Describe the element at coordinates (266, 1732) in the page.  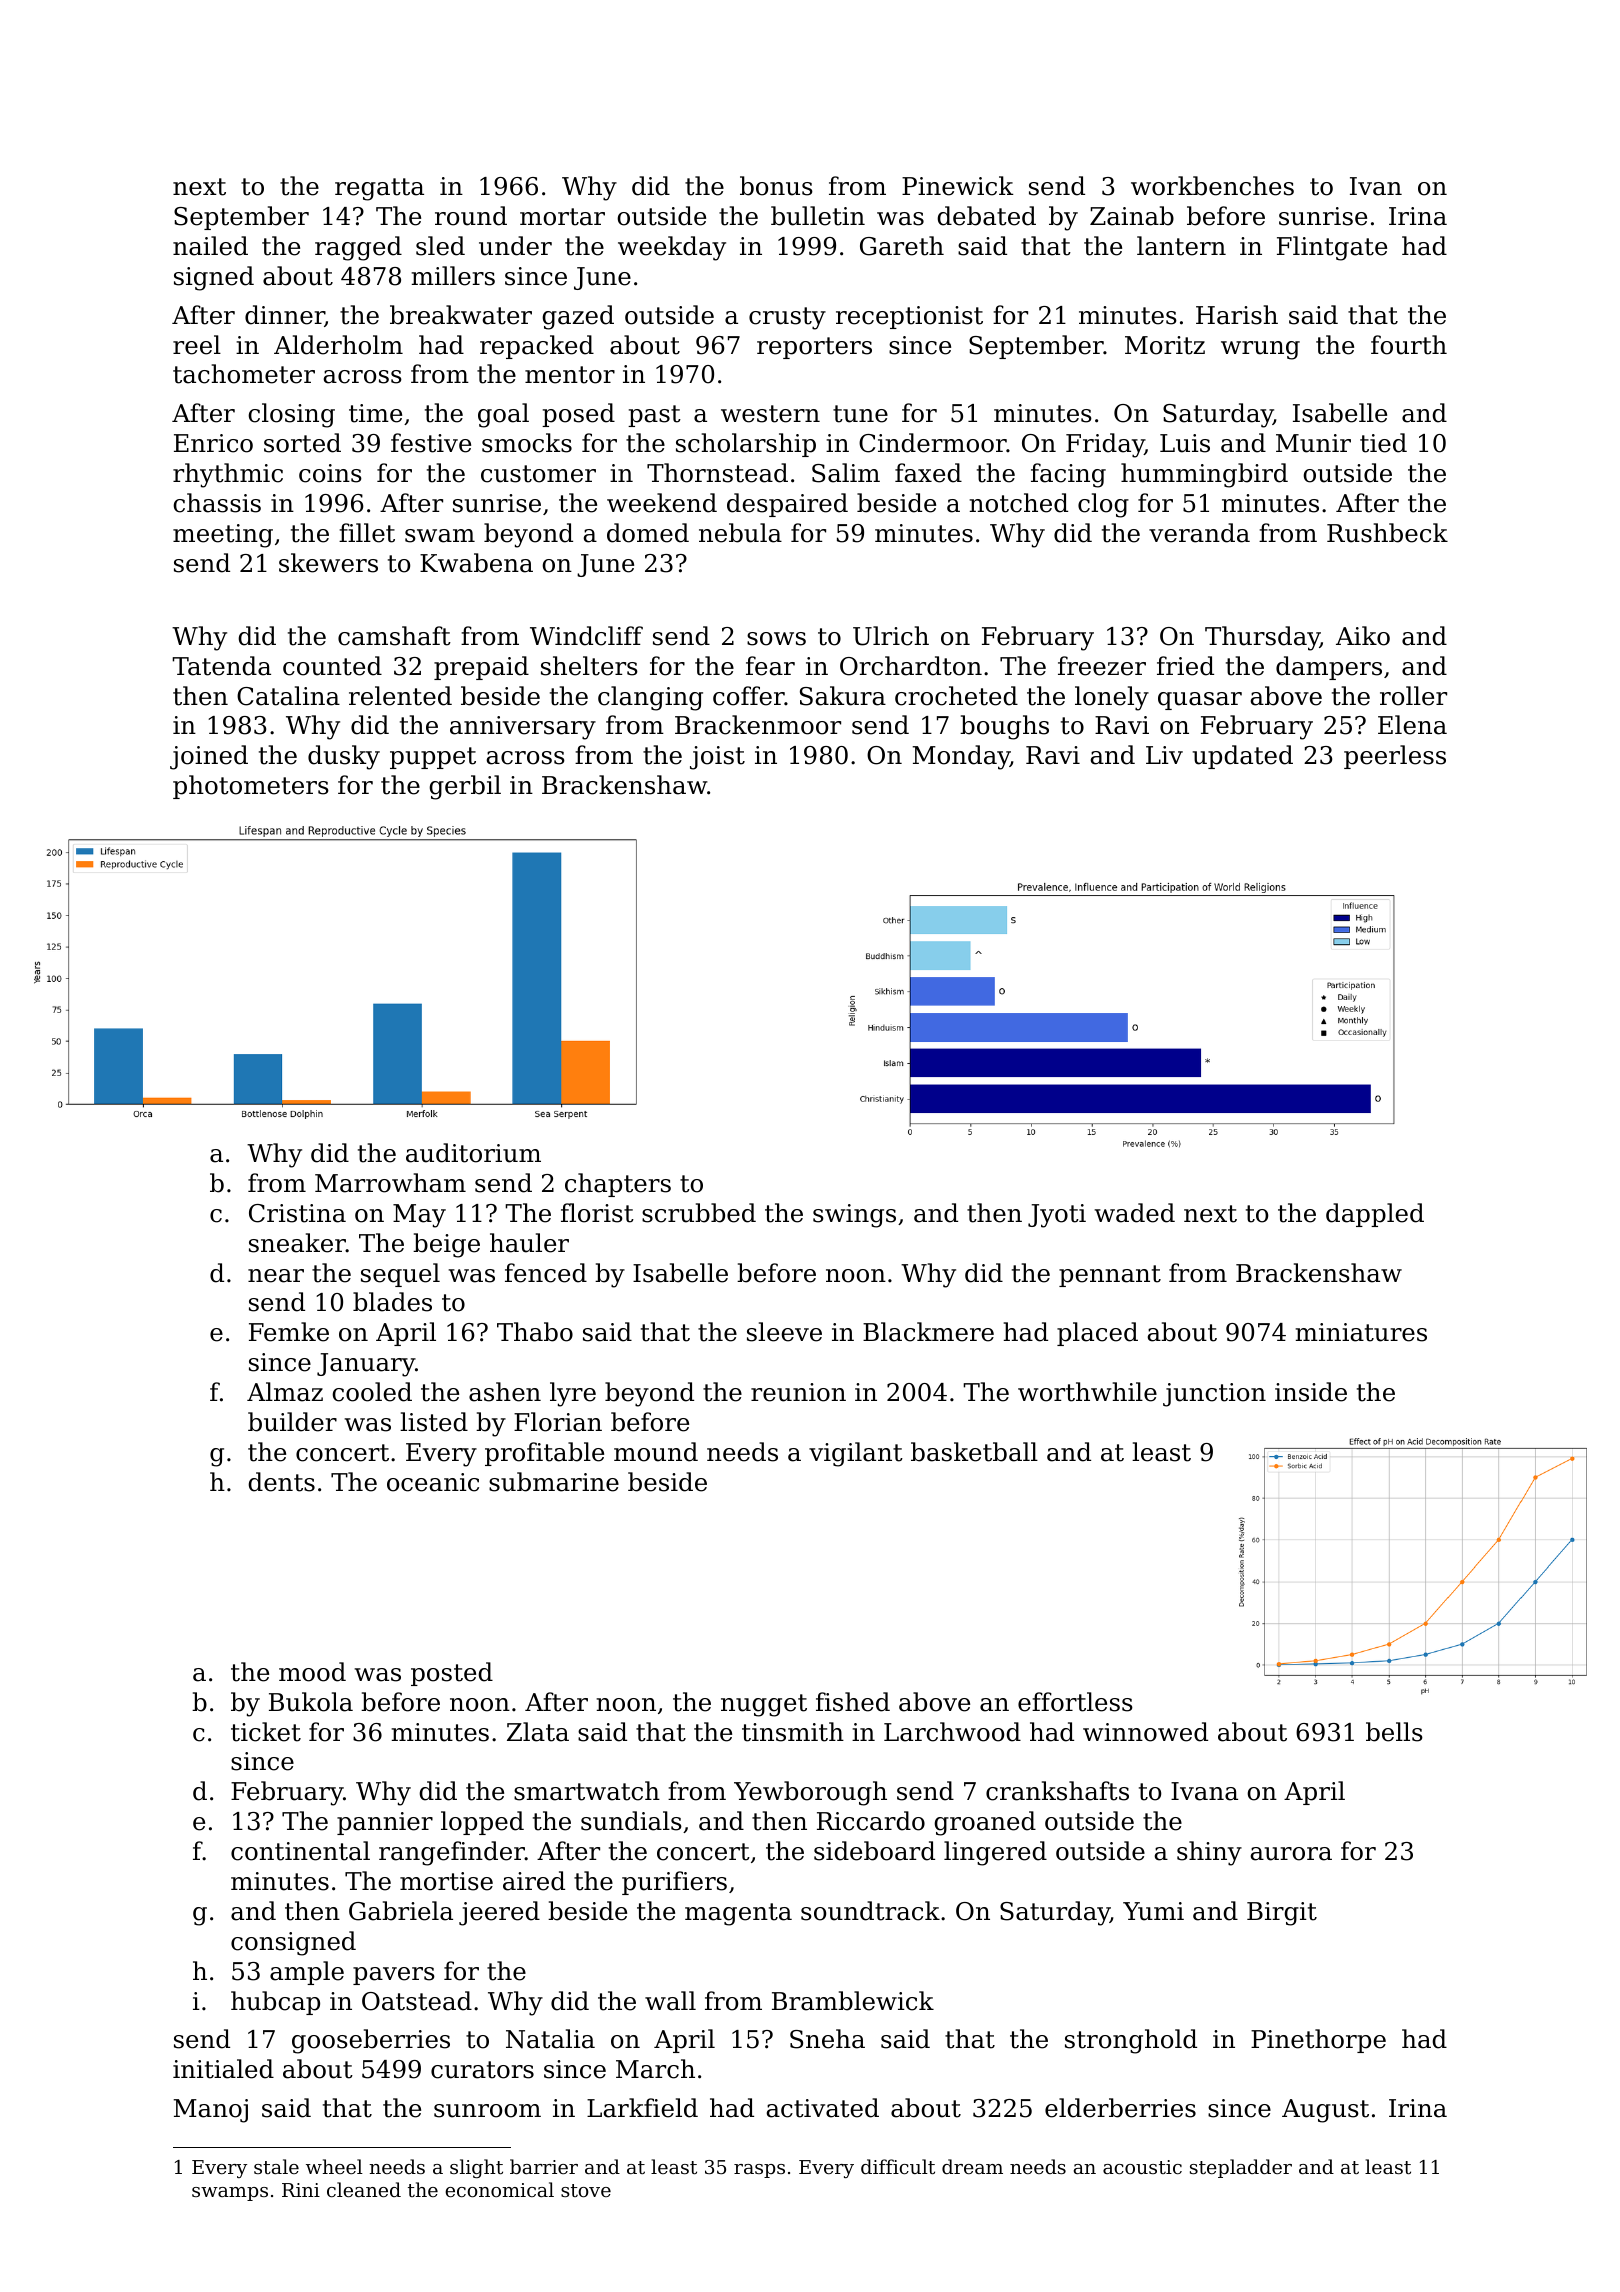
I see `ticket` at that location.
